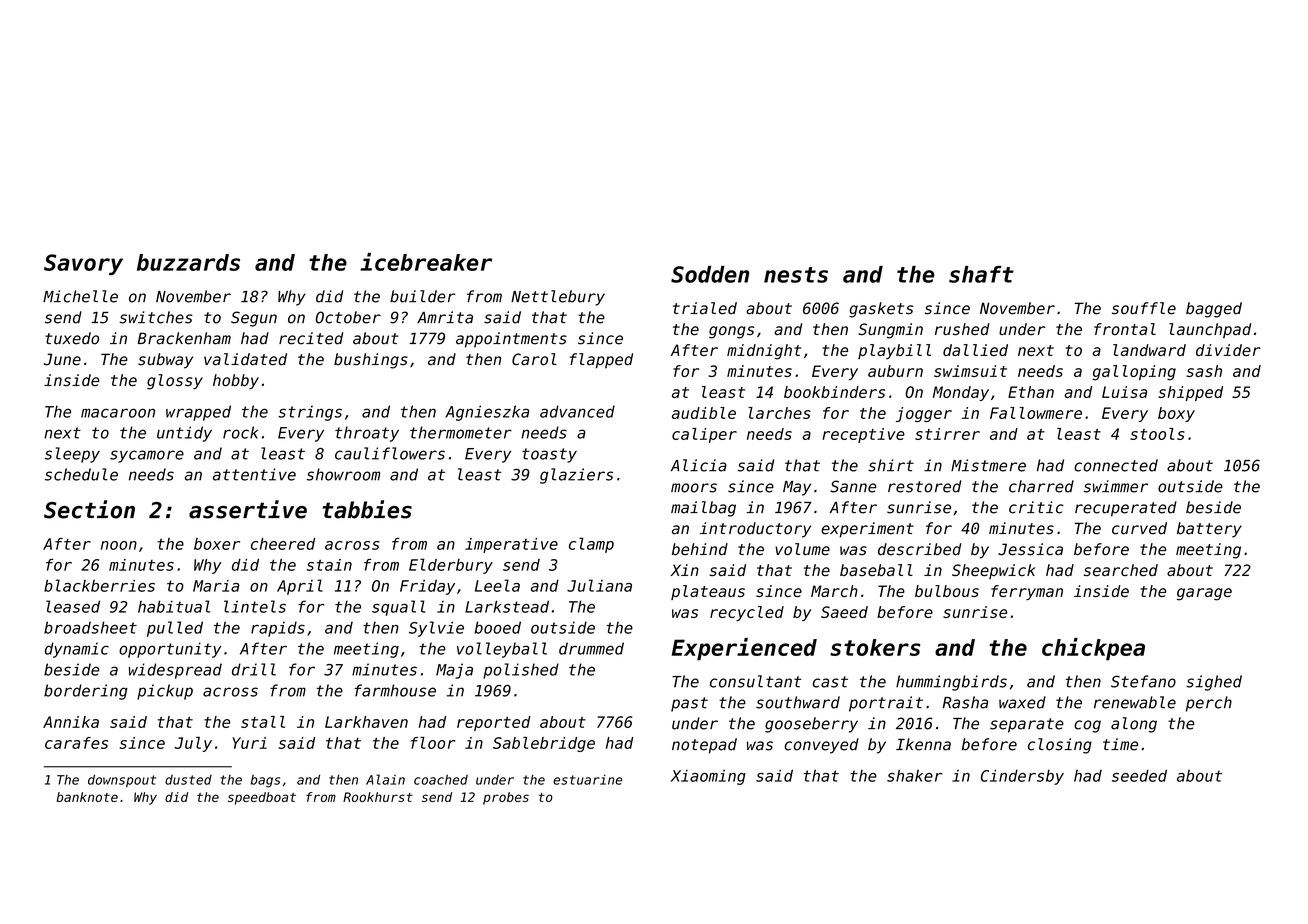 The height and width of the document is (924, 1308). What do you see at coordinates (558, 298) in the document?
I see `Nettlebury` at bounding box center [558, 298].
